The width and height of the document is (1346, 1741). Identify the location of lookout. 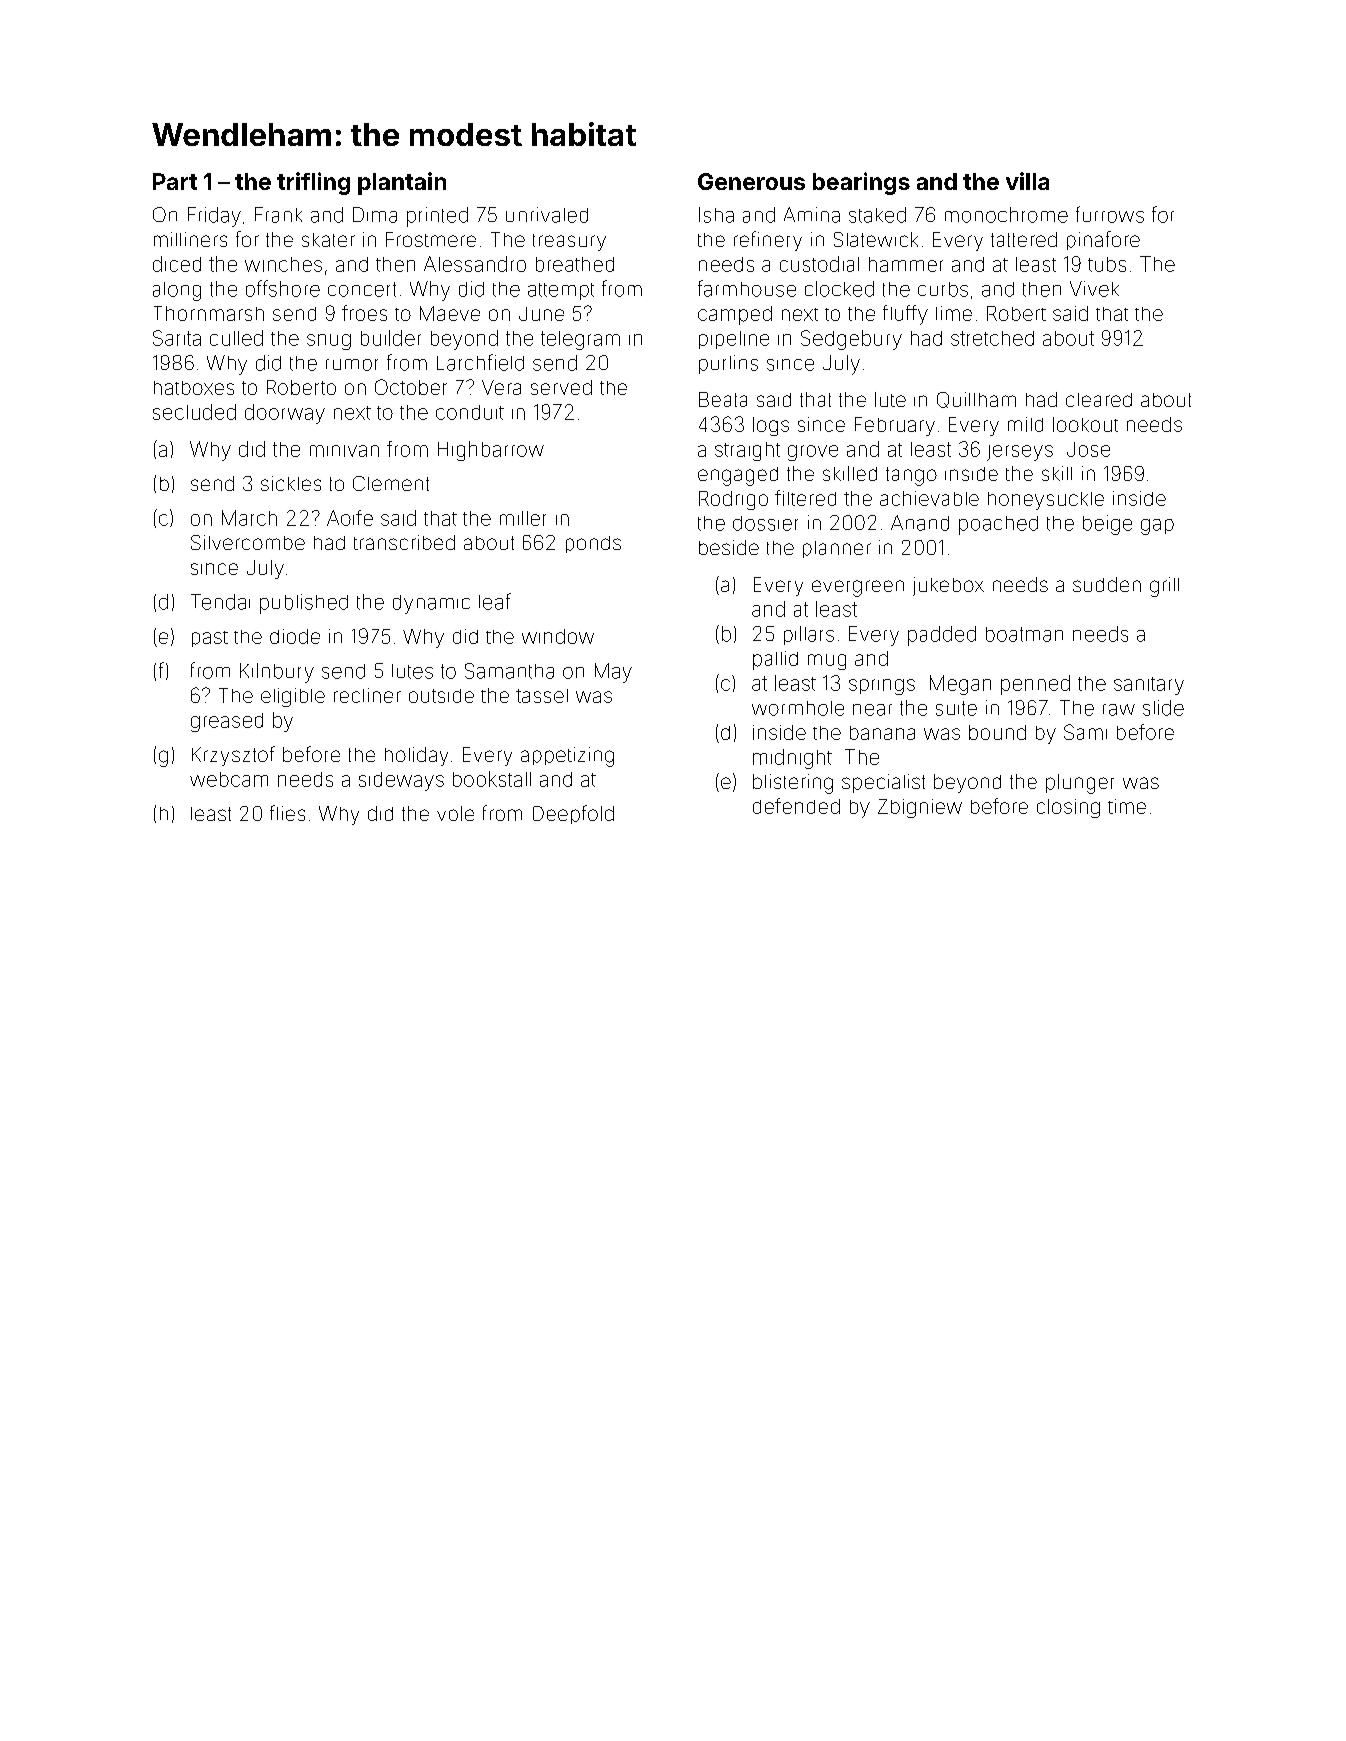
(1085, 424).
